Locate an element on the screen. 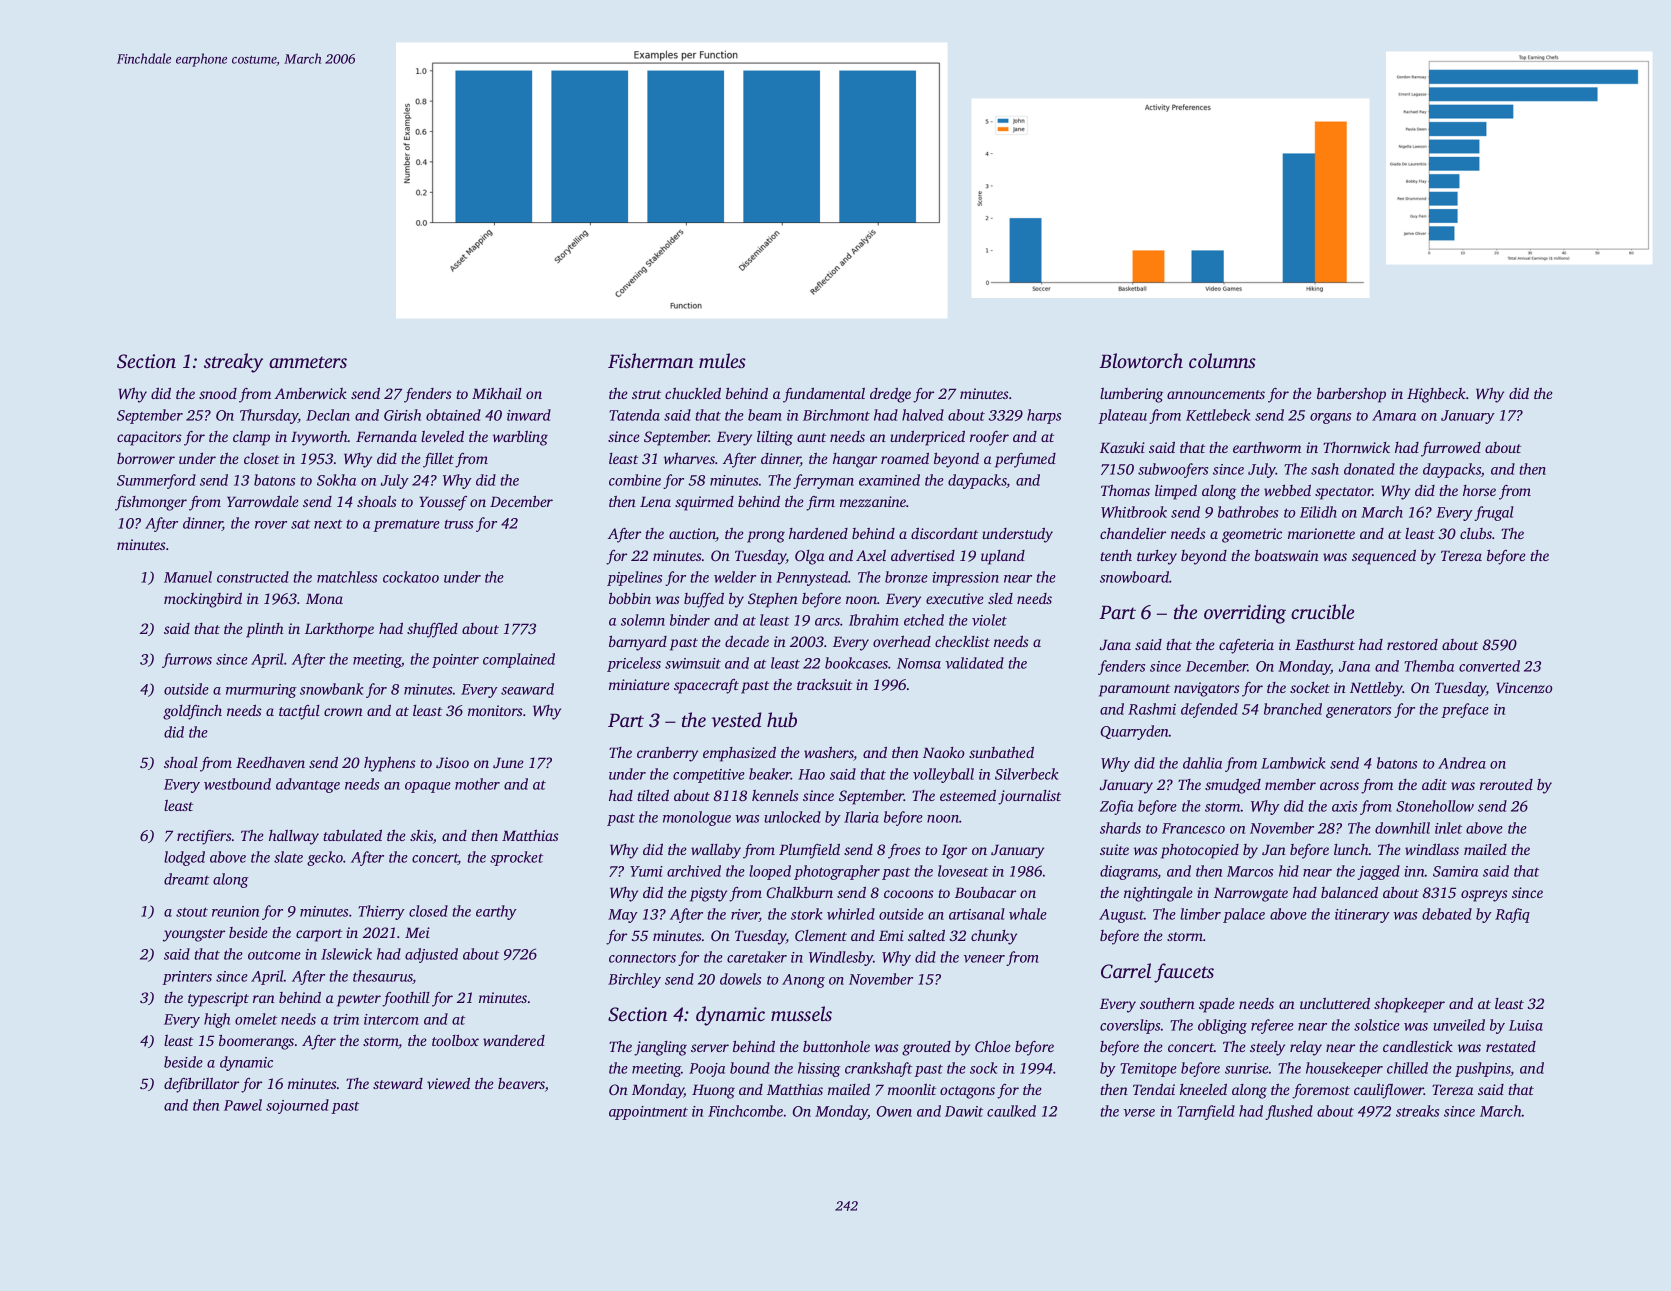 This screenshot has height=1291, width=1671. cockatoo is located at coordinates (411, 577).
